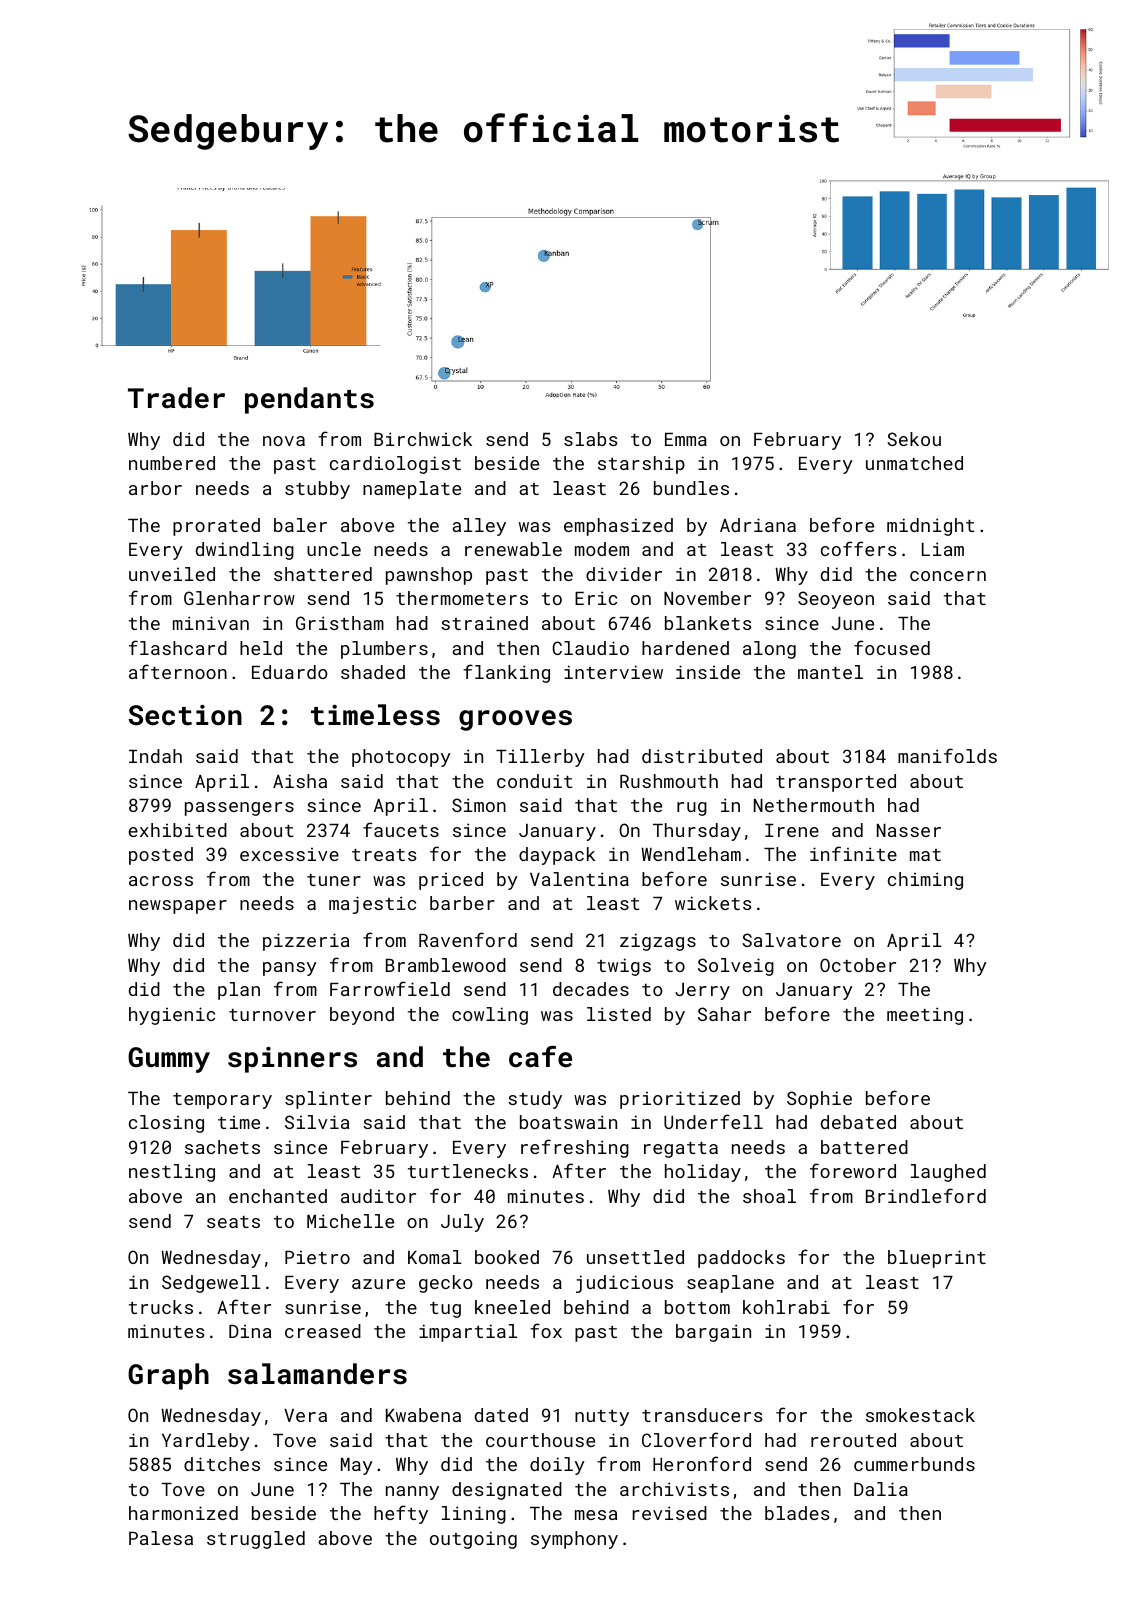  I want to click on tuner, so click(334, 880).
